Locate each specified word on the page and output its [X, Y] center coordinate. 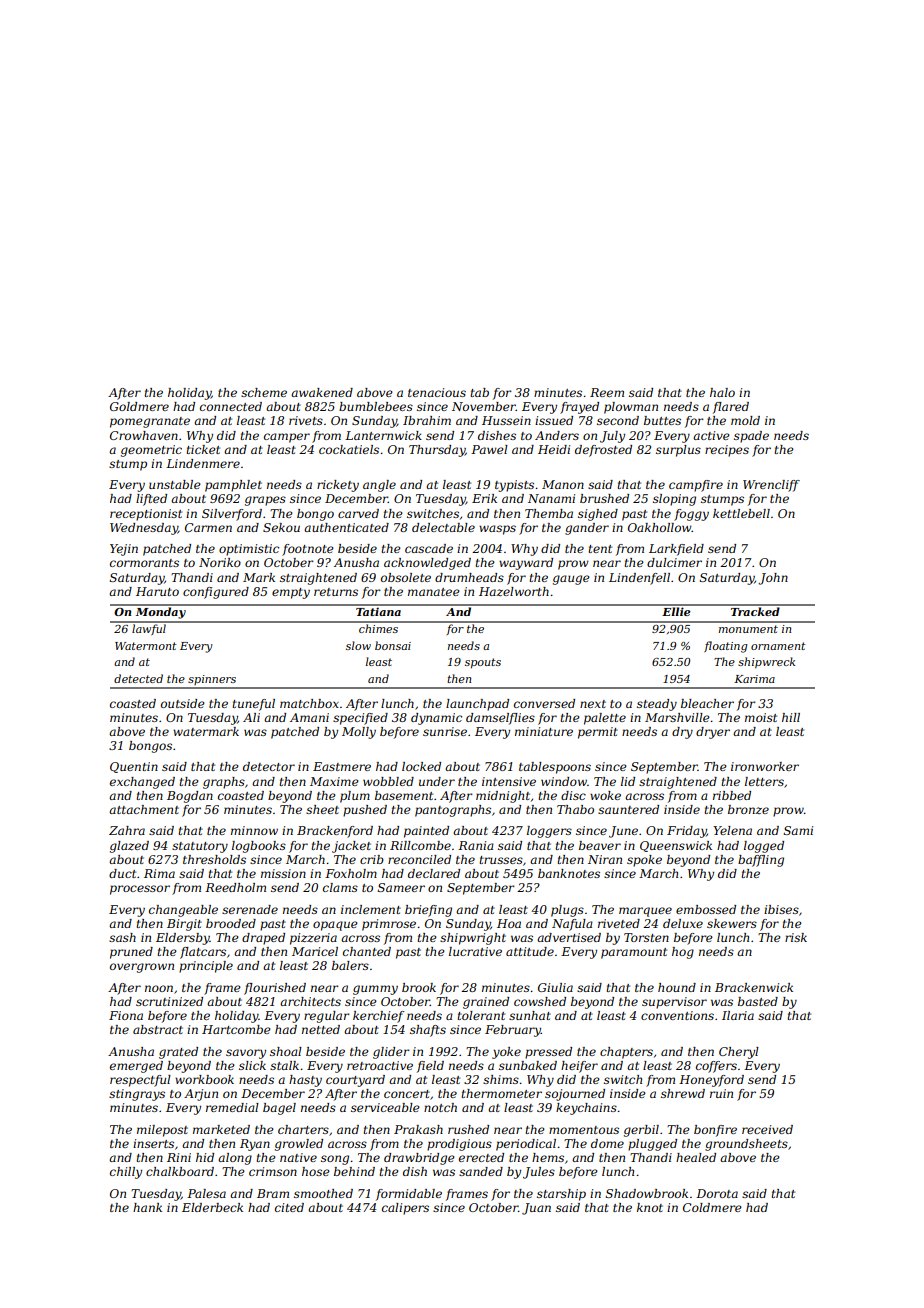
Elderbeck [212, 1207]
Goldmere [139, 406]
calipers [405, 1209]
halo [722, 392]
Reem [607, 392]
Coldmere [712, 1207]
